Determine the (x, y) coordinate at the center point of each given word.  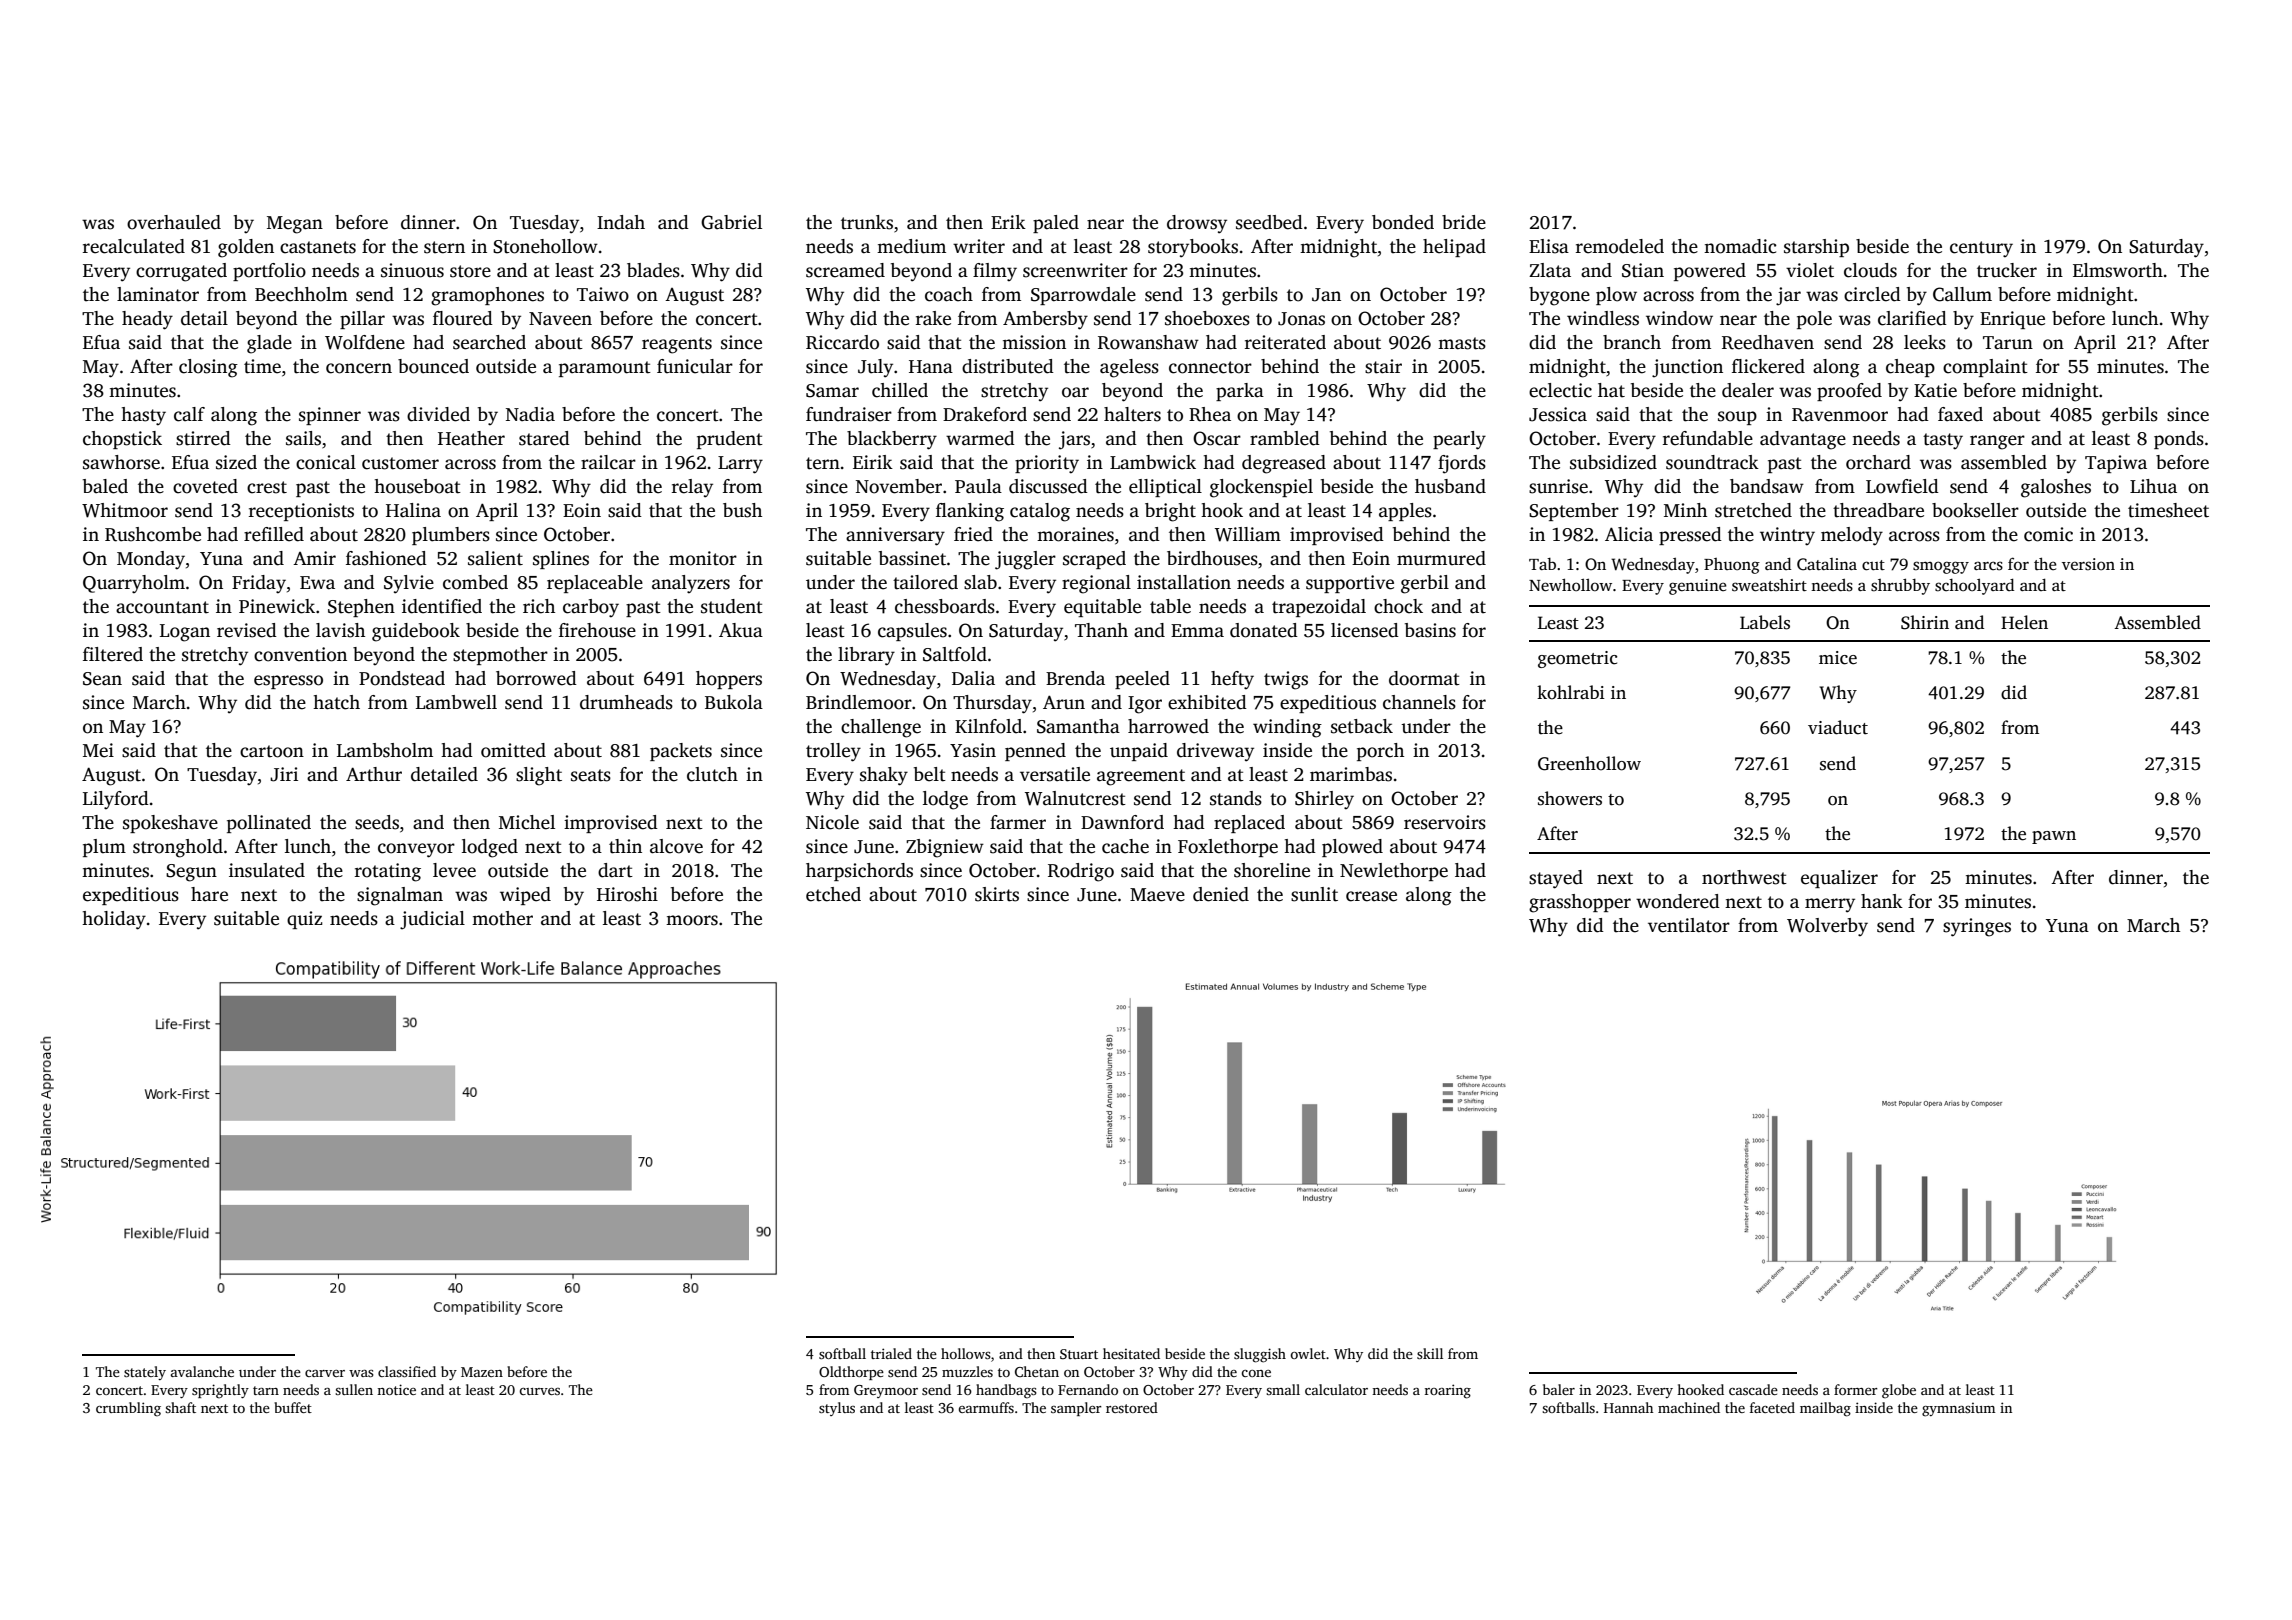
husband (1450, 486)
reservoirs (1445, 822)
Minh (1685, 510)
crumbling (128, 1409)
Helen (2024, 622)
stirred (203, 438)
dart (615, 870)
